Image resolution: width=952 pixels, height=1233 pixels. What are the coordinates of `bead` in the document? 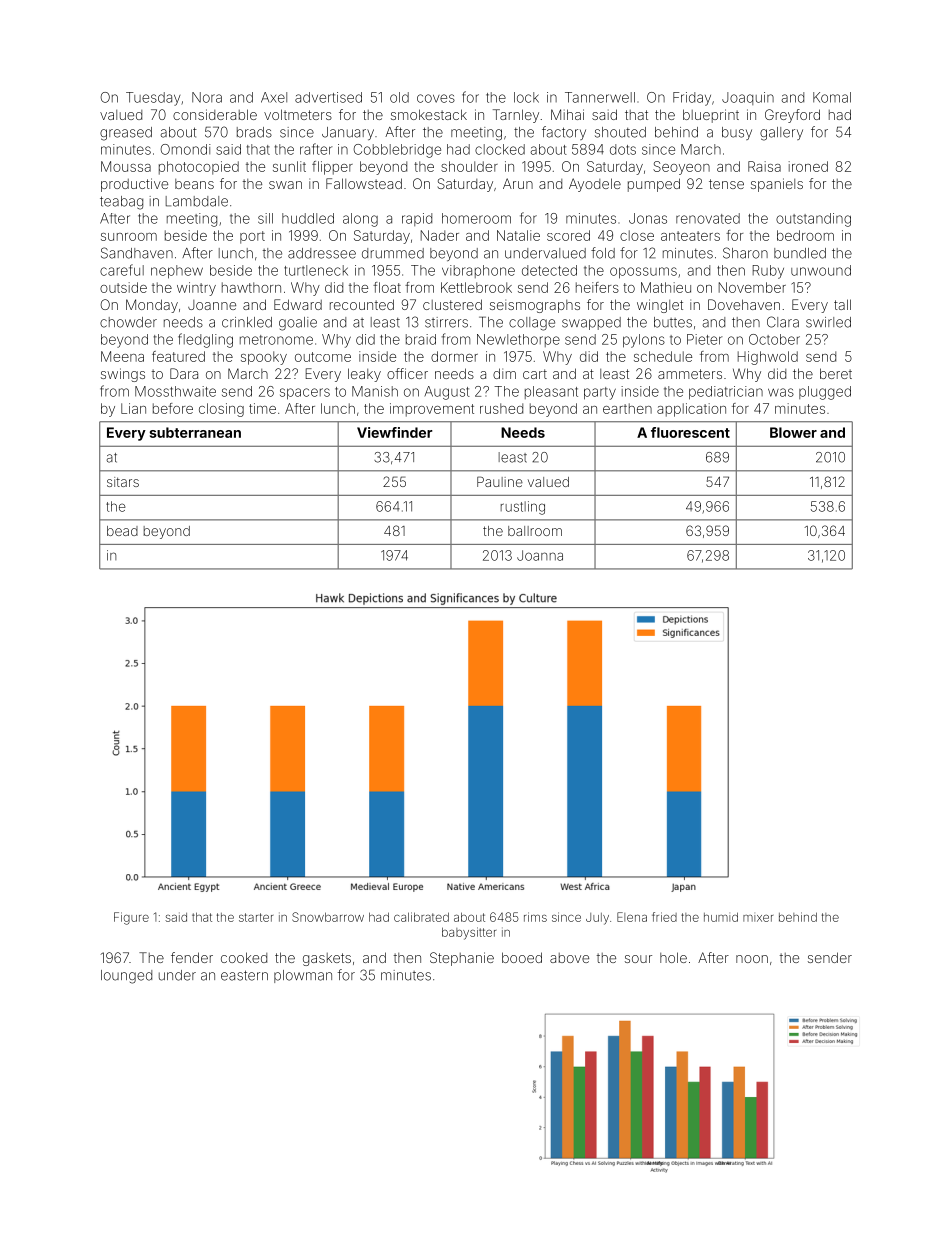 It's located at (122, 531).
